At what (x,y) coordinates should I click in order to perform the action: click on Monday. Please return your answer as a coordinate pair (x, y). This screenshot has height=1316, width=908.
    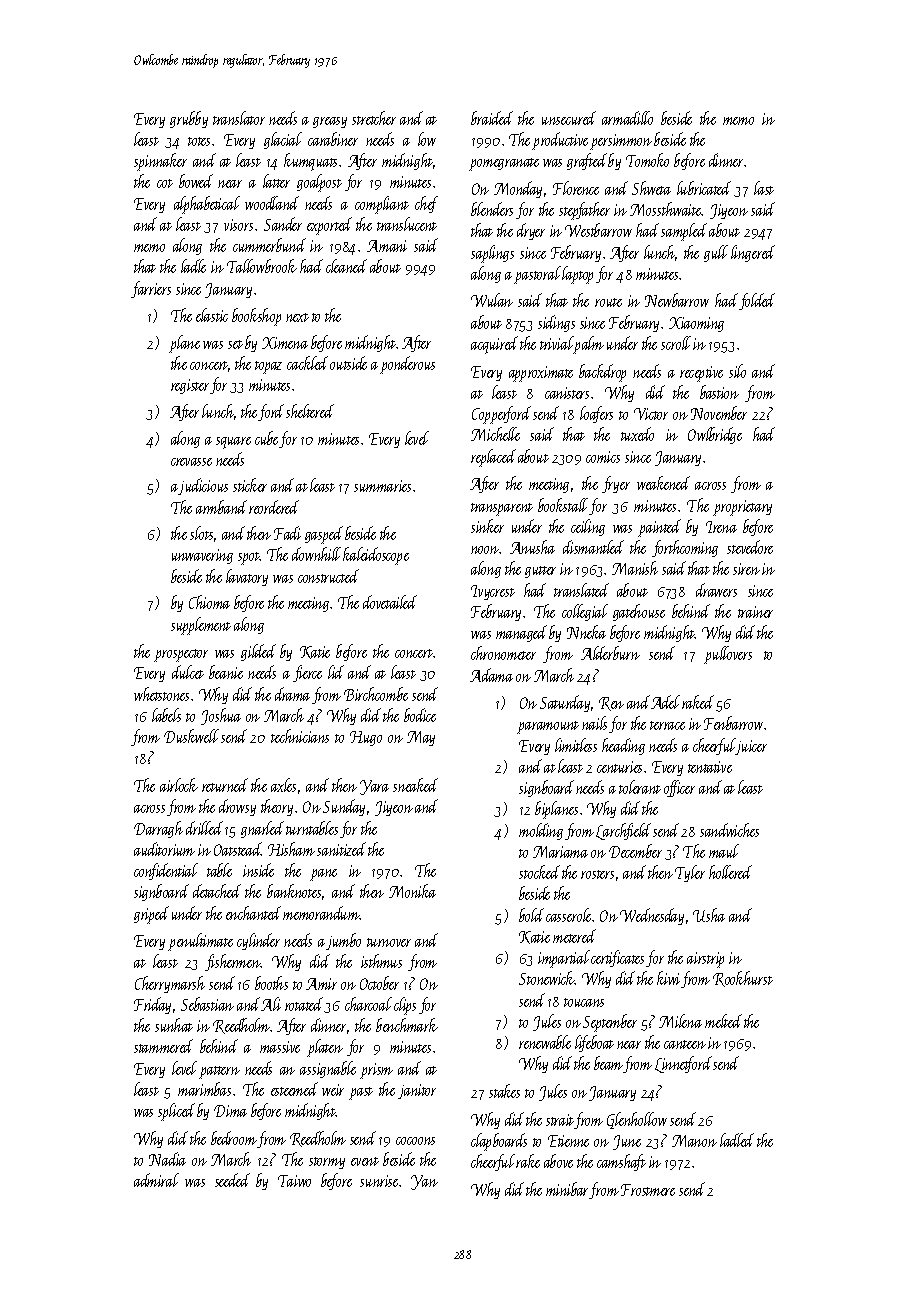
    Looking at the image, I should click on (518, 189).
